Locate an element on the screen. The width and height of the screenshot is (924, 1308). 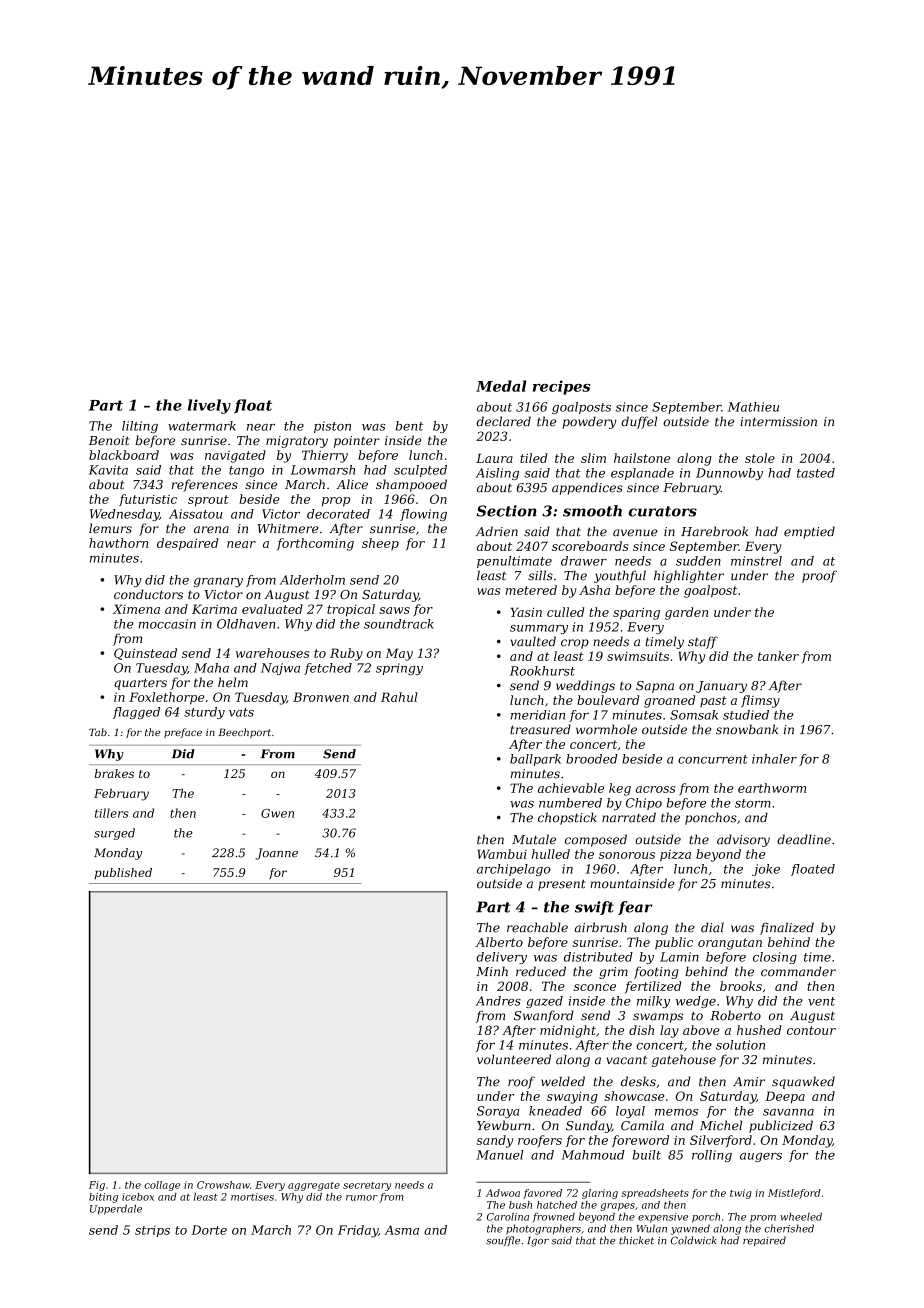
Joanne is located at coordinates (276, 854).
